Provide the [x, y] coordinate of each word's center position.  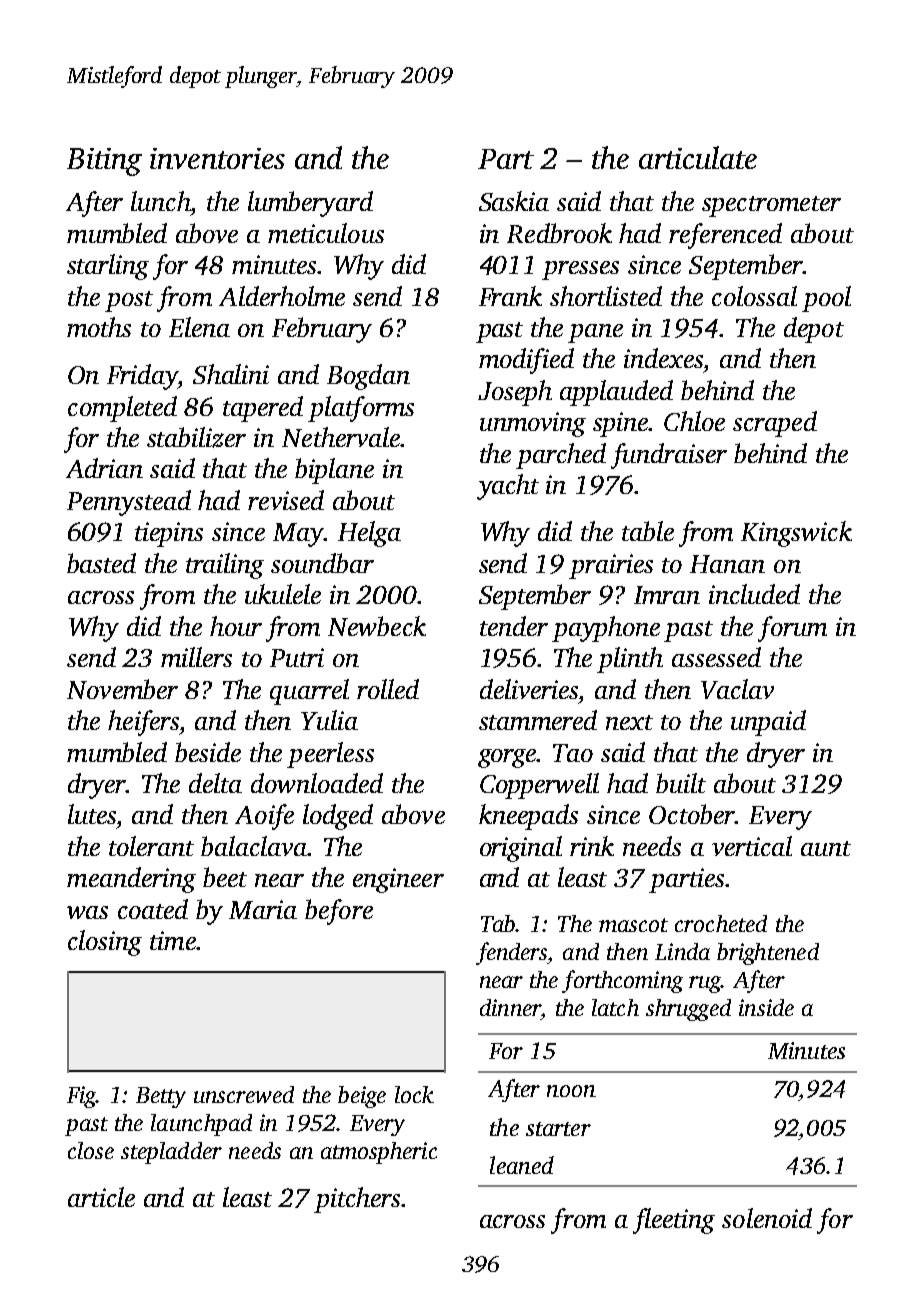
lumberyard [310, 204]
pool [826, 299]
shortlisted [606, 296]
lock [414, 1094]
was [87, 912]
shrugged [688, 1010]
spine [620, 424]
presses [580, 270]
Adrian [104, 468]
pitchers [357, 1200]
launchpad [201, 1125]
